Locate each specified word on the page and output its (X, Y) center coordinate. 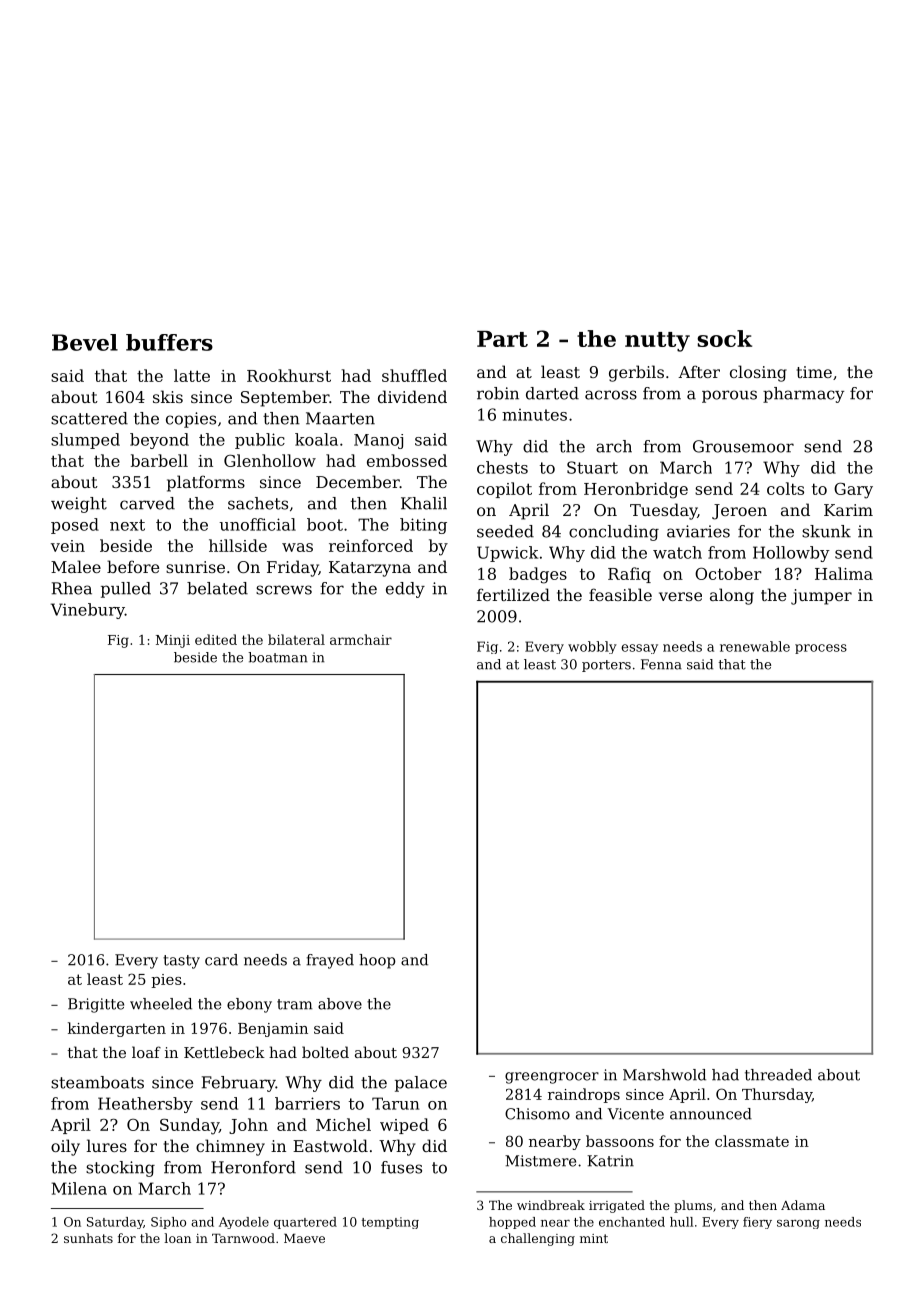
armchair (361, 639)
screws (284, 590)
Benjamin (273, 1030)
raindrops (584, 1095)
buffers (169, 342)
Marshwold (664, 1075)
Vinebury (88, 611)
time (814, 372)
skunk (826, 531)
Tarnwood (243, 1238)
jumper (821, 597)
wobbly (592, 647)
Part (502, 339)
